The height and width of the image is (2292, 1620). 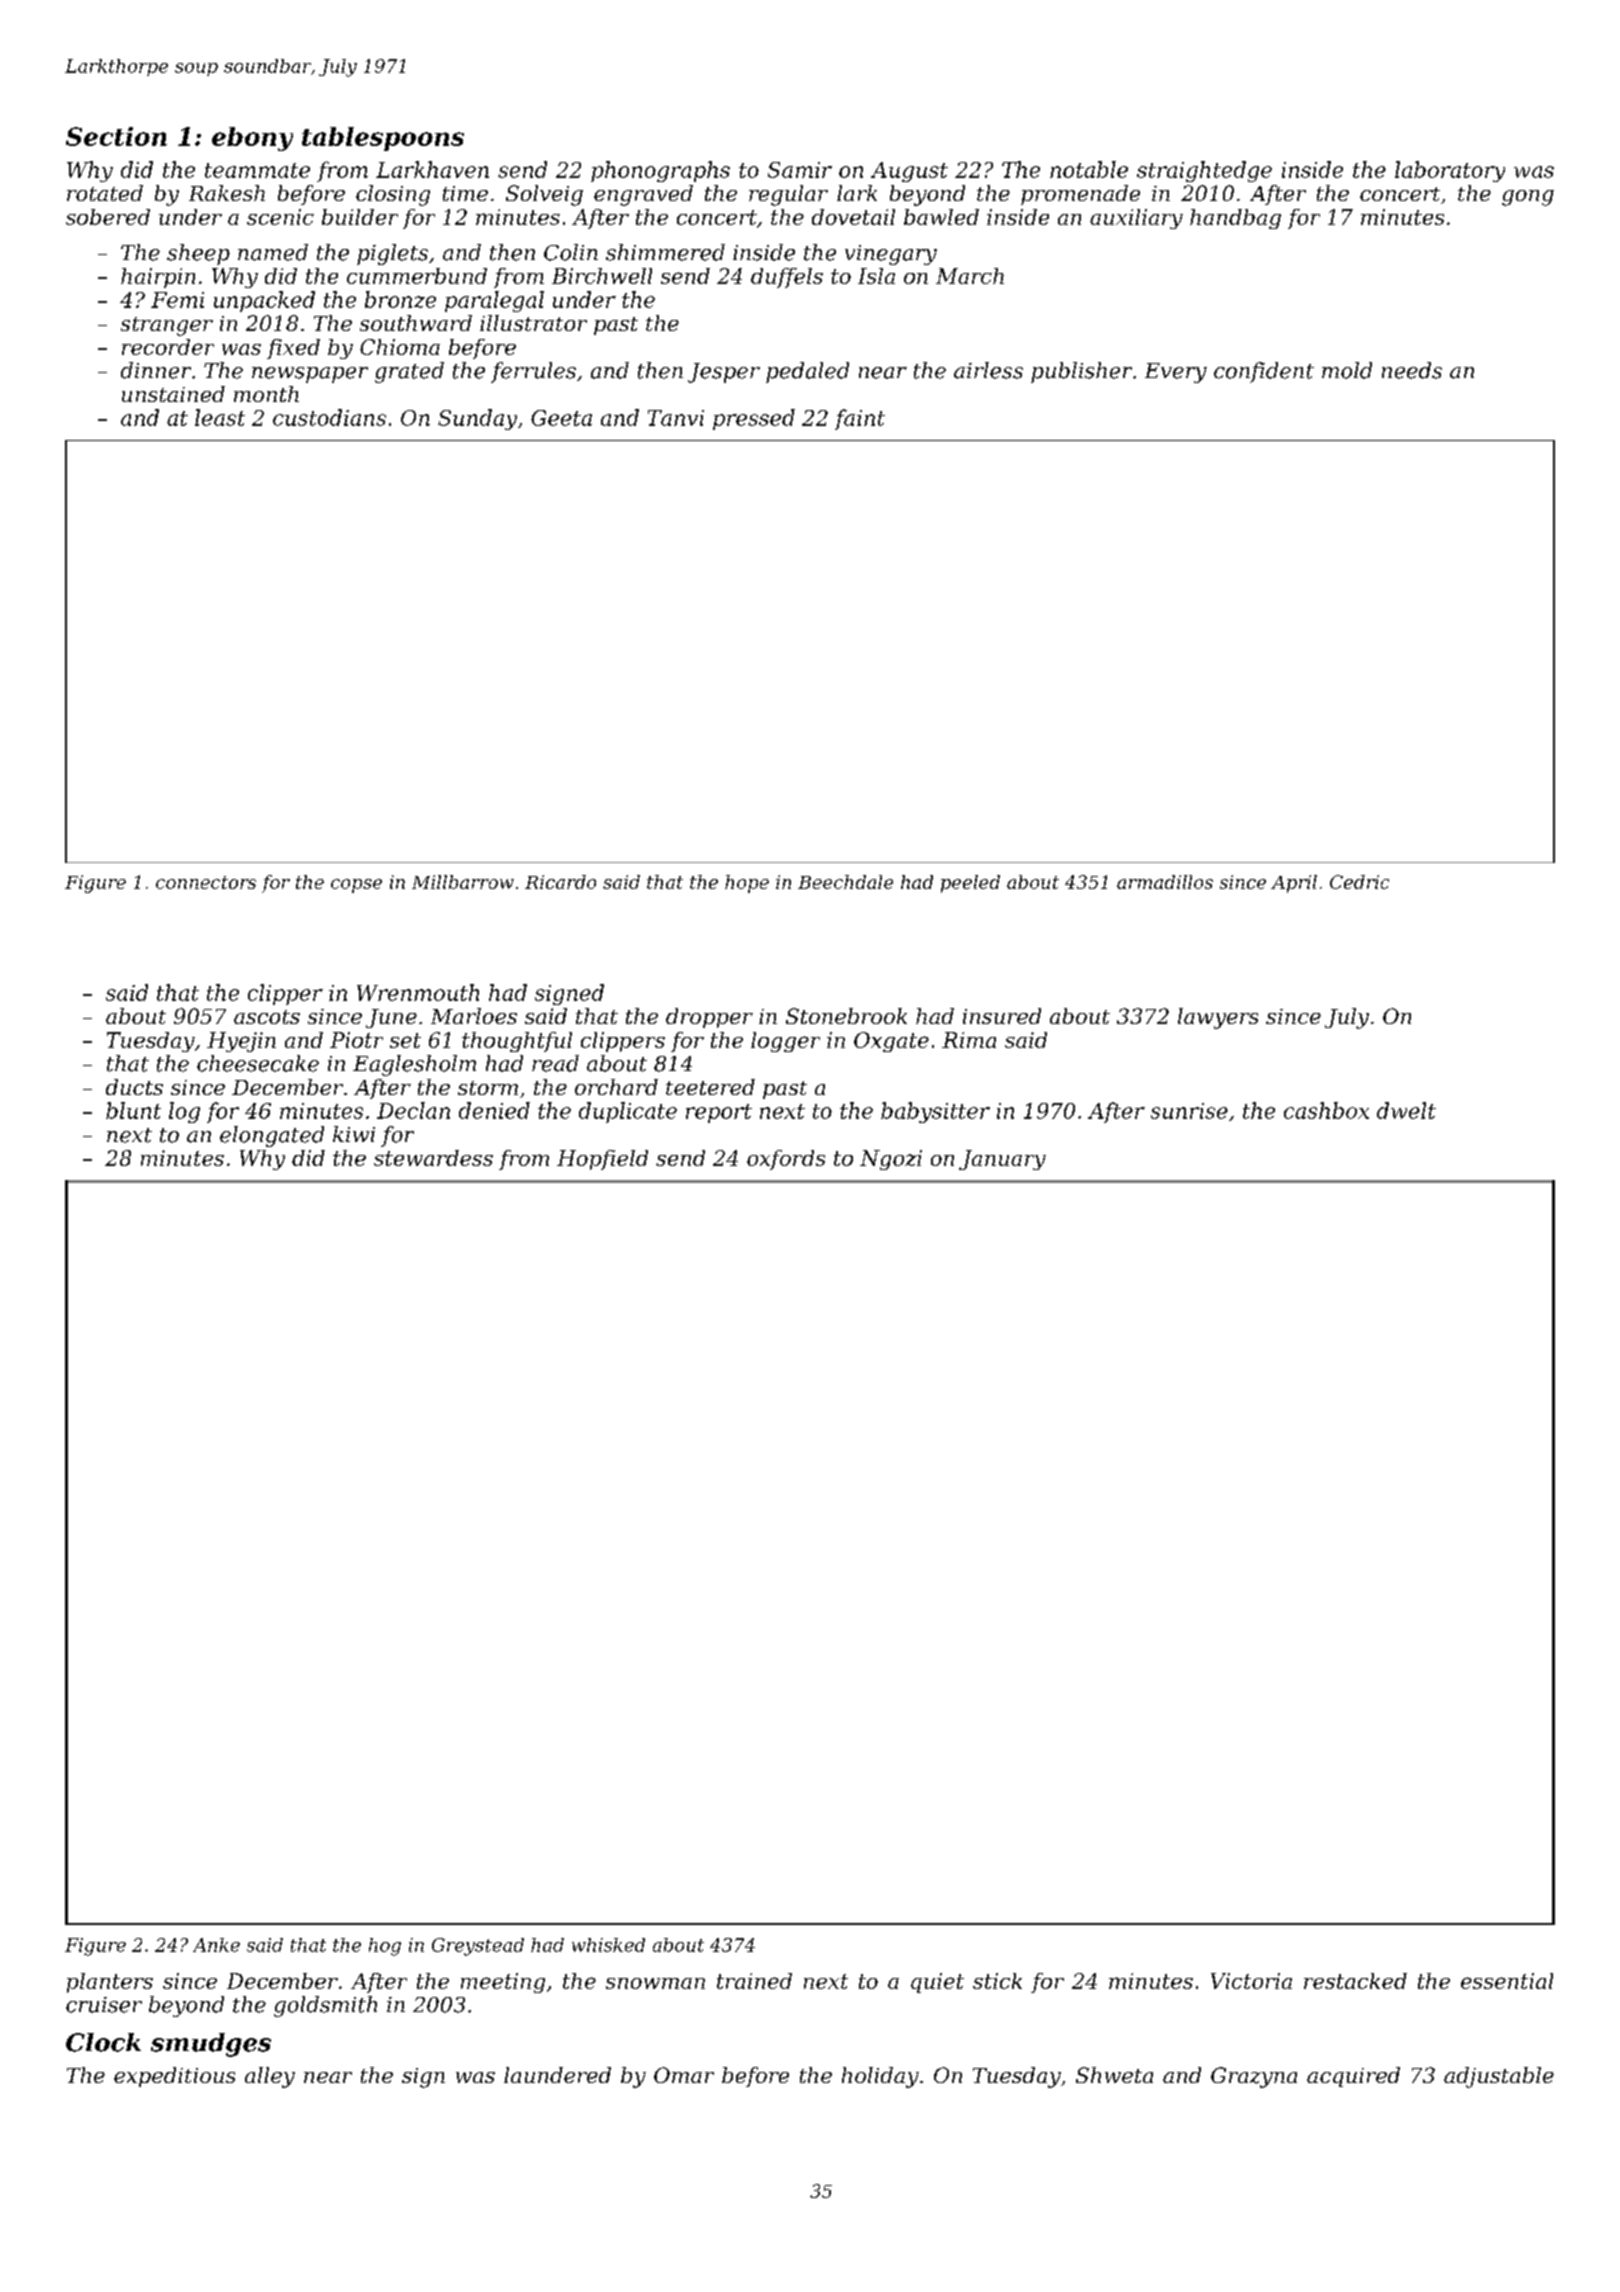 I want to click on stewardess, so click(x=433, y=1158).
